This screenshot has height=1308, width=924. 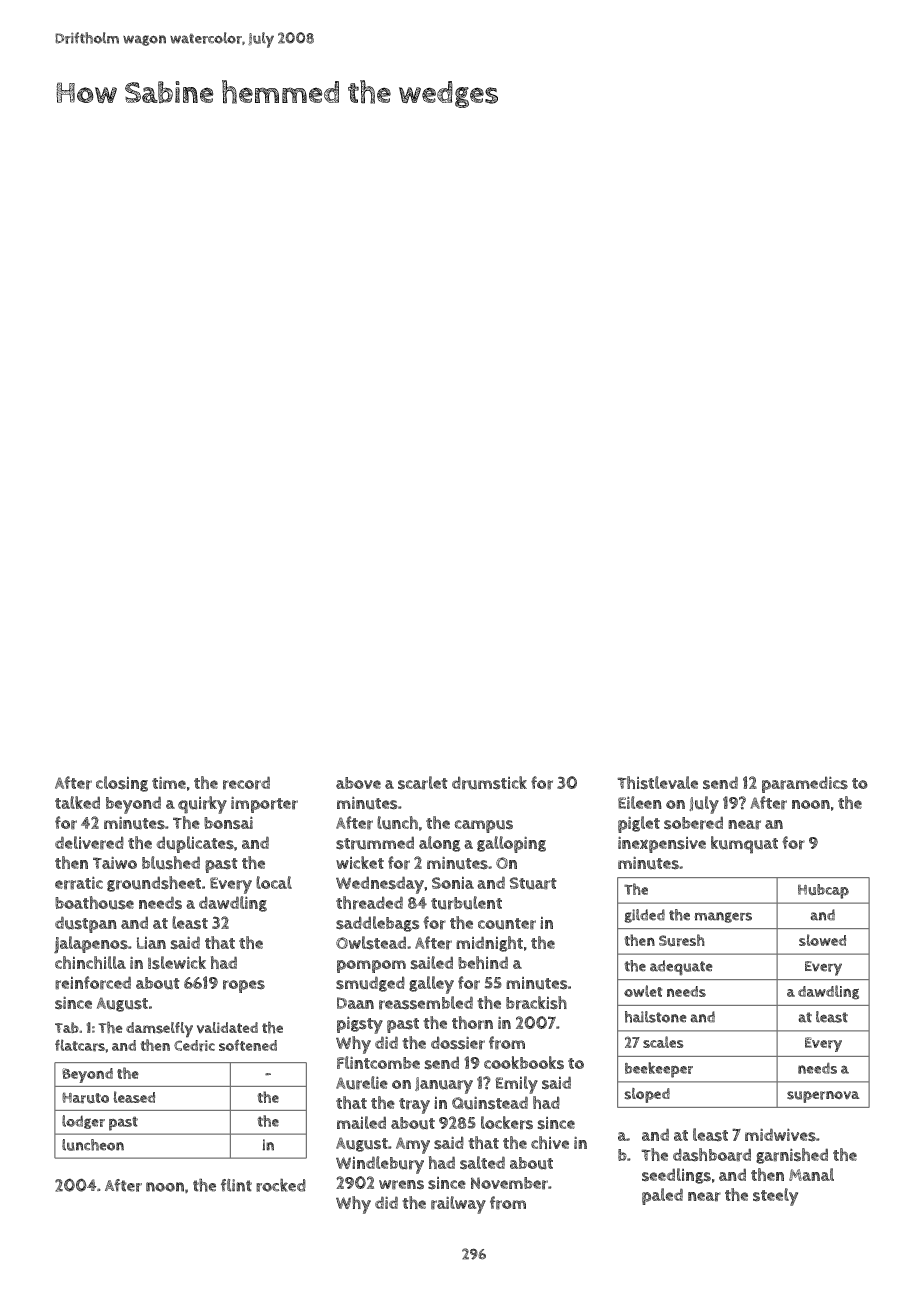 What do you see at coordinates (246, 783) in the screenshot?
I see `record` at bounding box center [246, 783].
